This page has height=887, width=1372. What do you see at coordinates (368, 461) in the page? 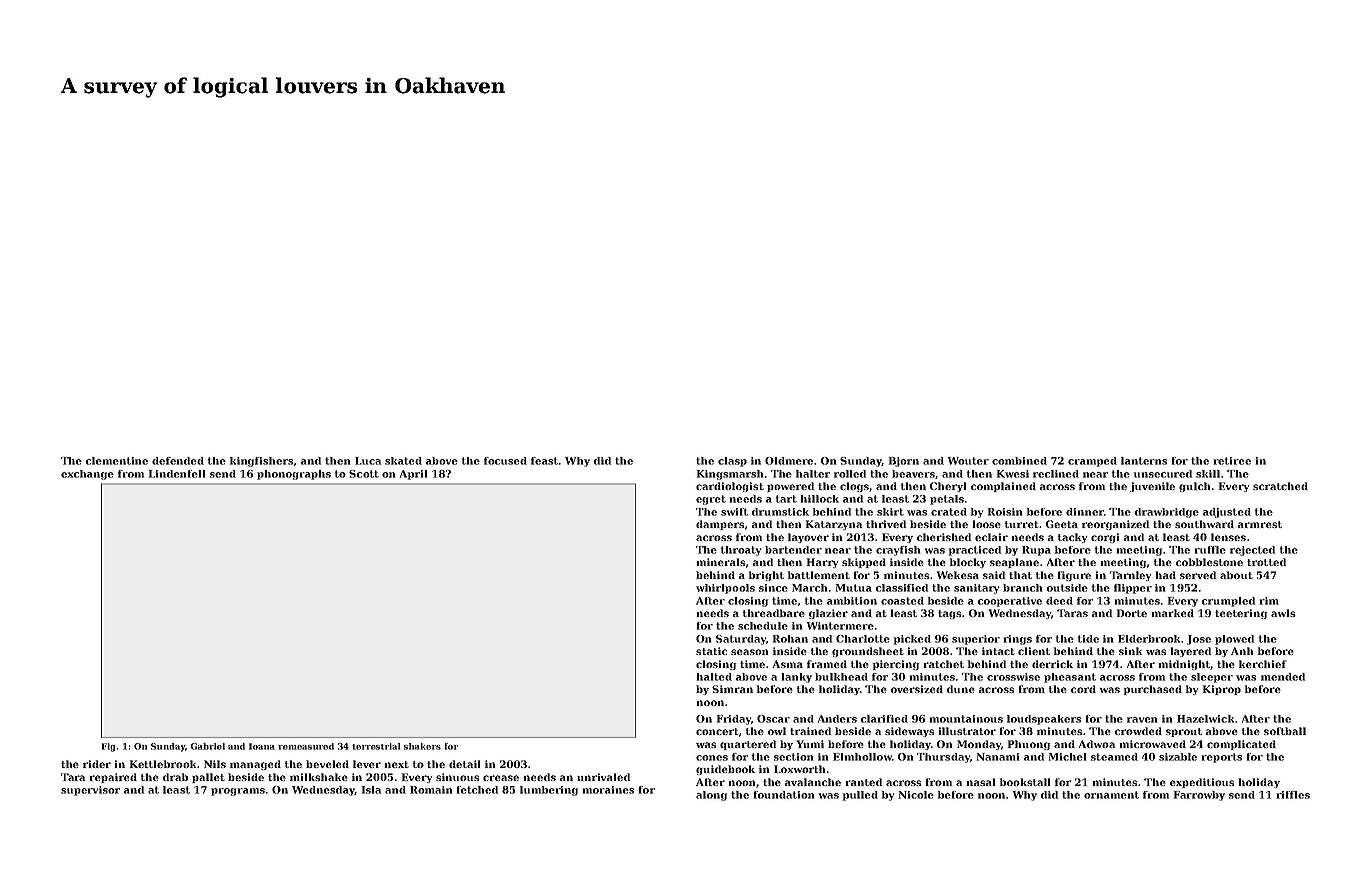
I see `Luca` at bounding box center [368, 461].
